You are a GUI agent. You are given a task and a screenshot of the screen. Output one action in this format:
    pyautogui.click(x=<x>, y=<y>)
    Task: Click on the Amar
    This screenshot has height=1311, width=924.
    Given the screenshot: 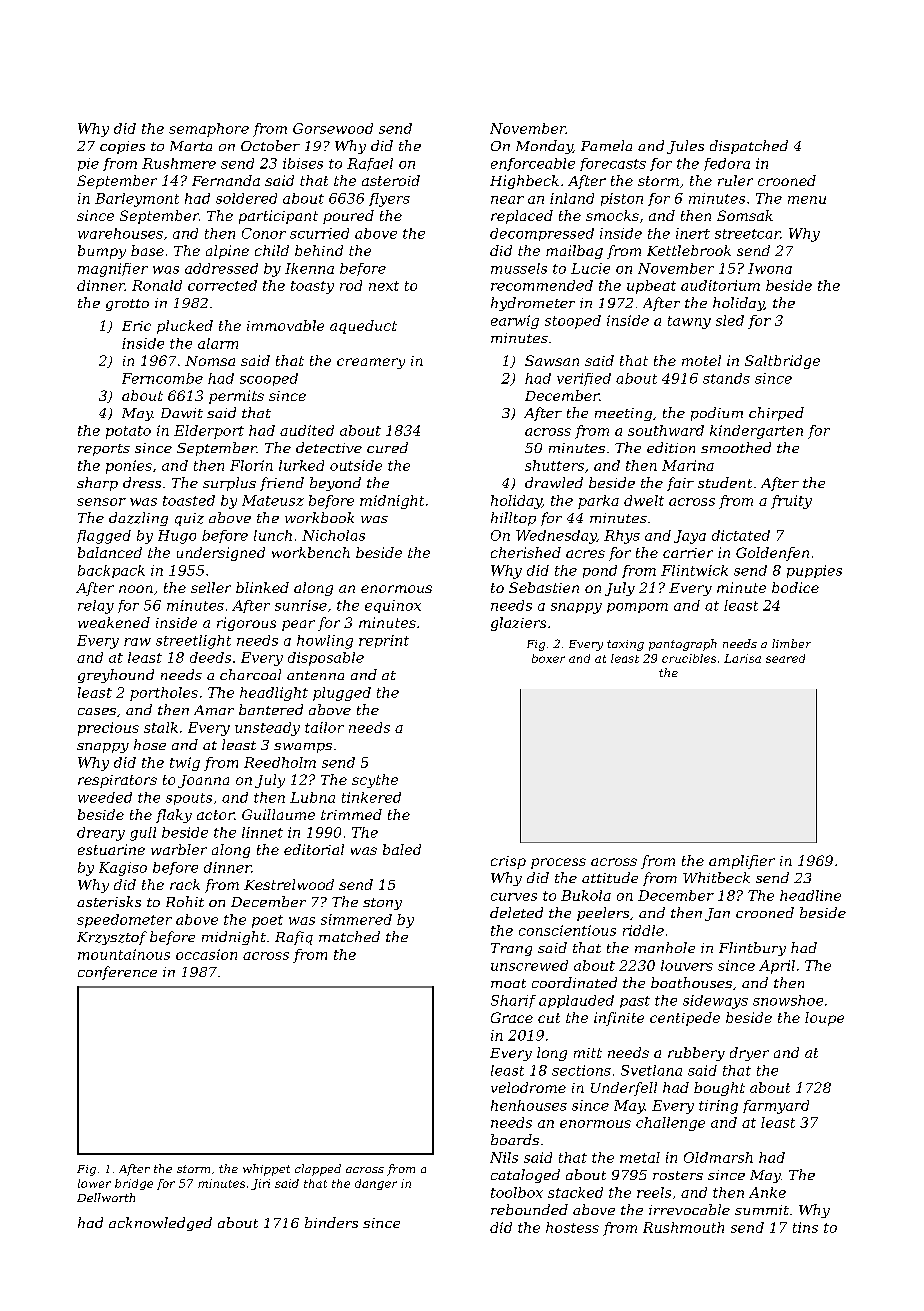 What is the action you would take?
    pyautogui.click(x=214, y=710)
